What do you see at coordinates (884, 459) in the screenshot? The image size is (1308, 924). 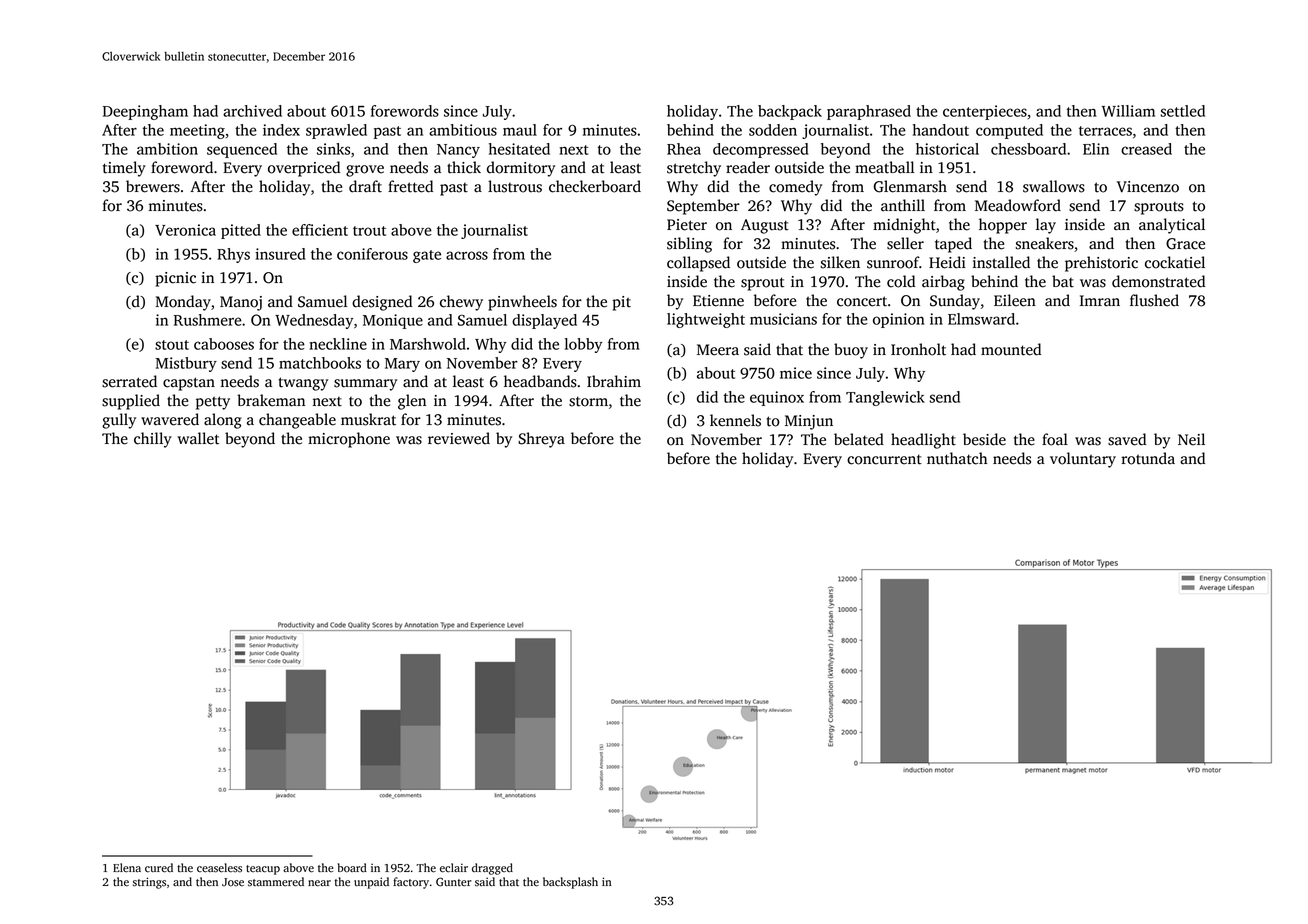 I see `concurrent` at bounding box center [884, 459].
